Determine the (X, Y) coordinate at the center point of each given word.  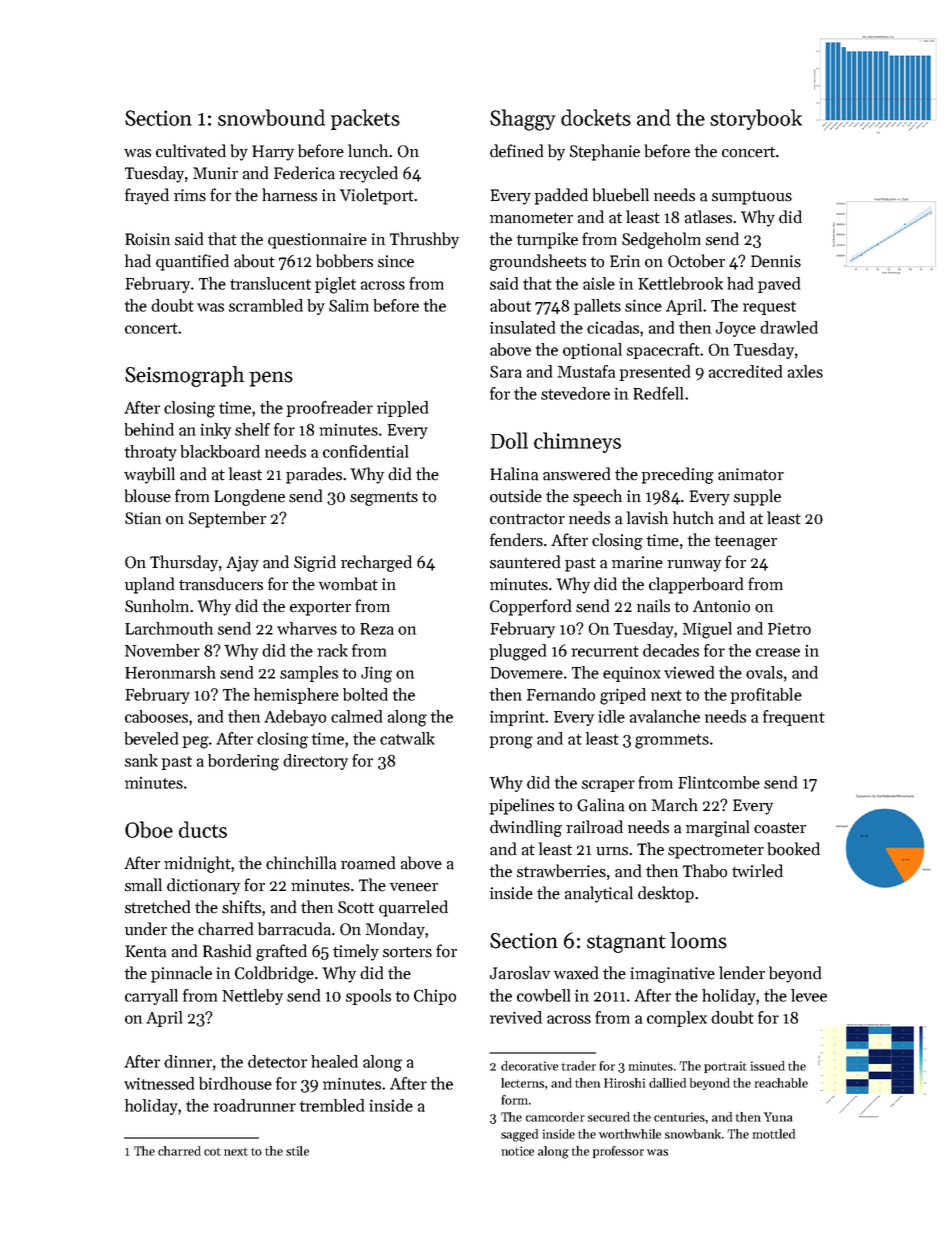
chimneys (577, 442)
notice (518, 1151)
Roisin (147, 239)
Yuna (778, 1117)
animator (751, 474)
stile (297, 1151)
